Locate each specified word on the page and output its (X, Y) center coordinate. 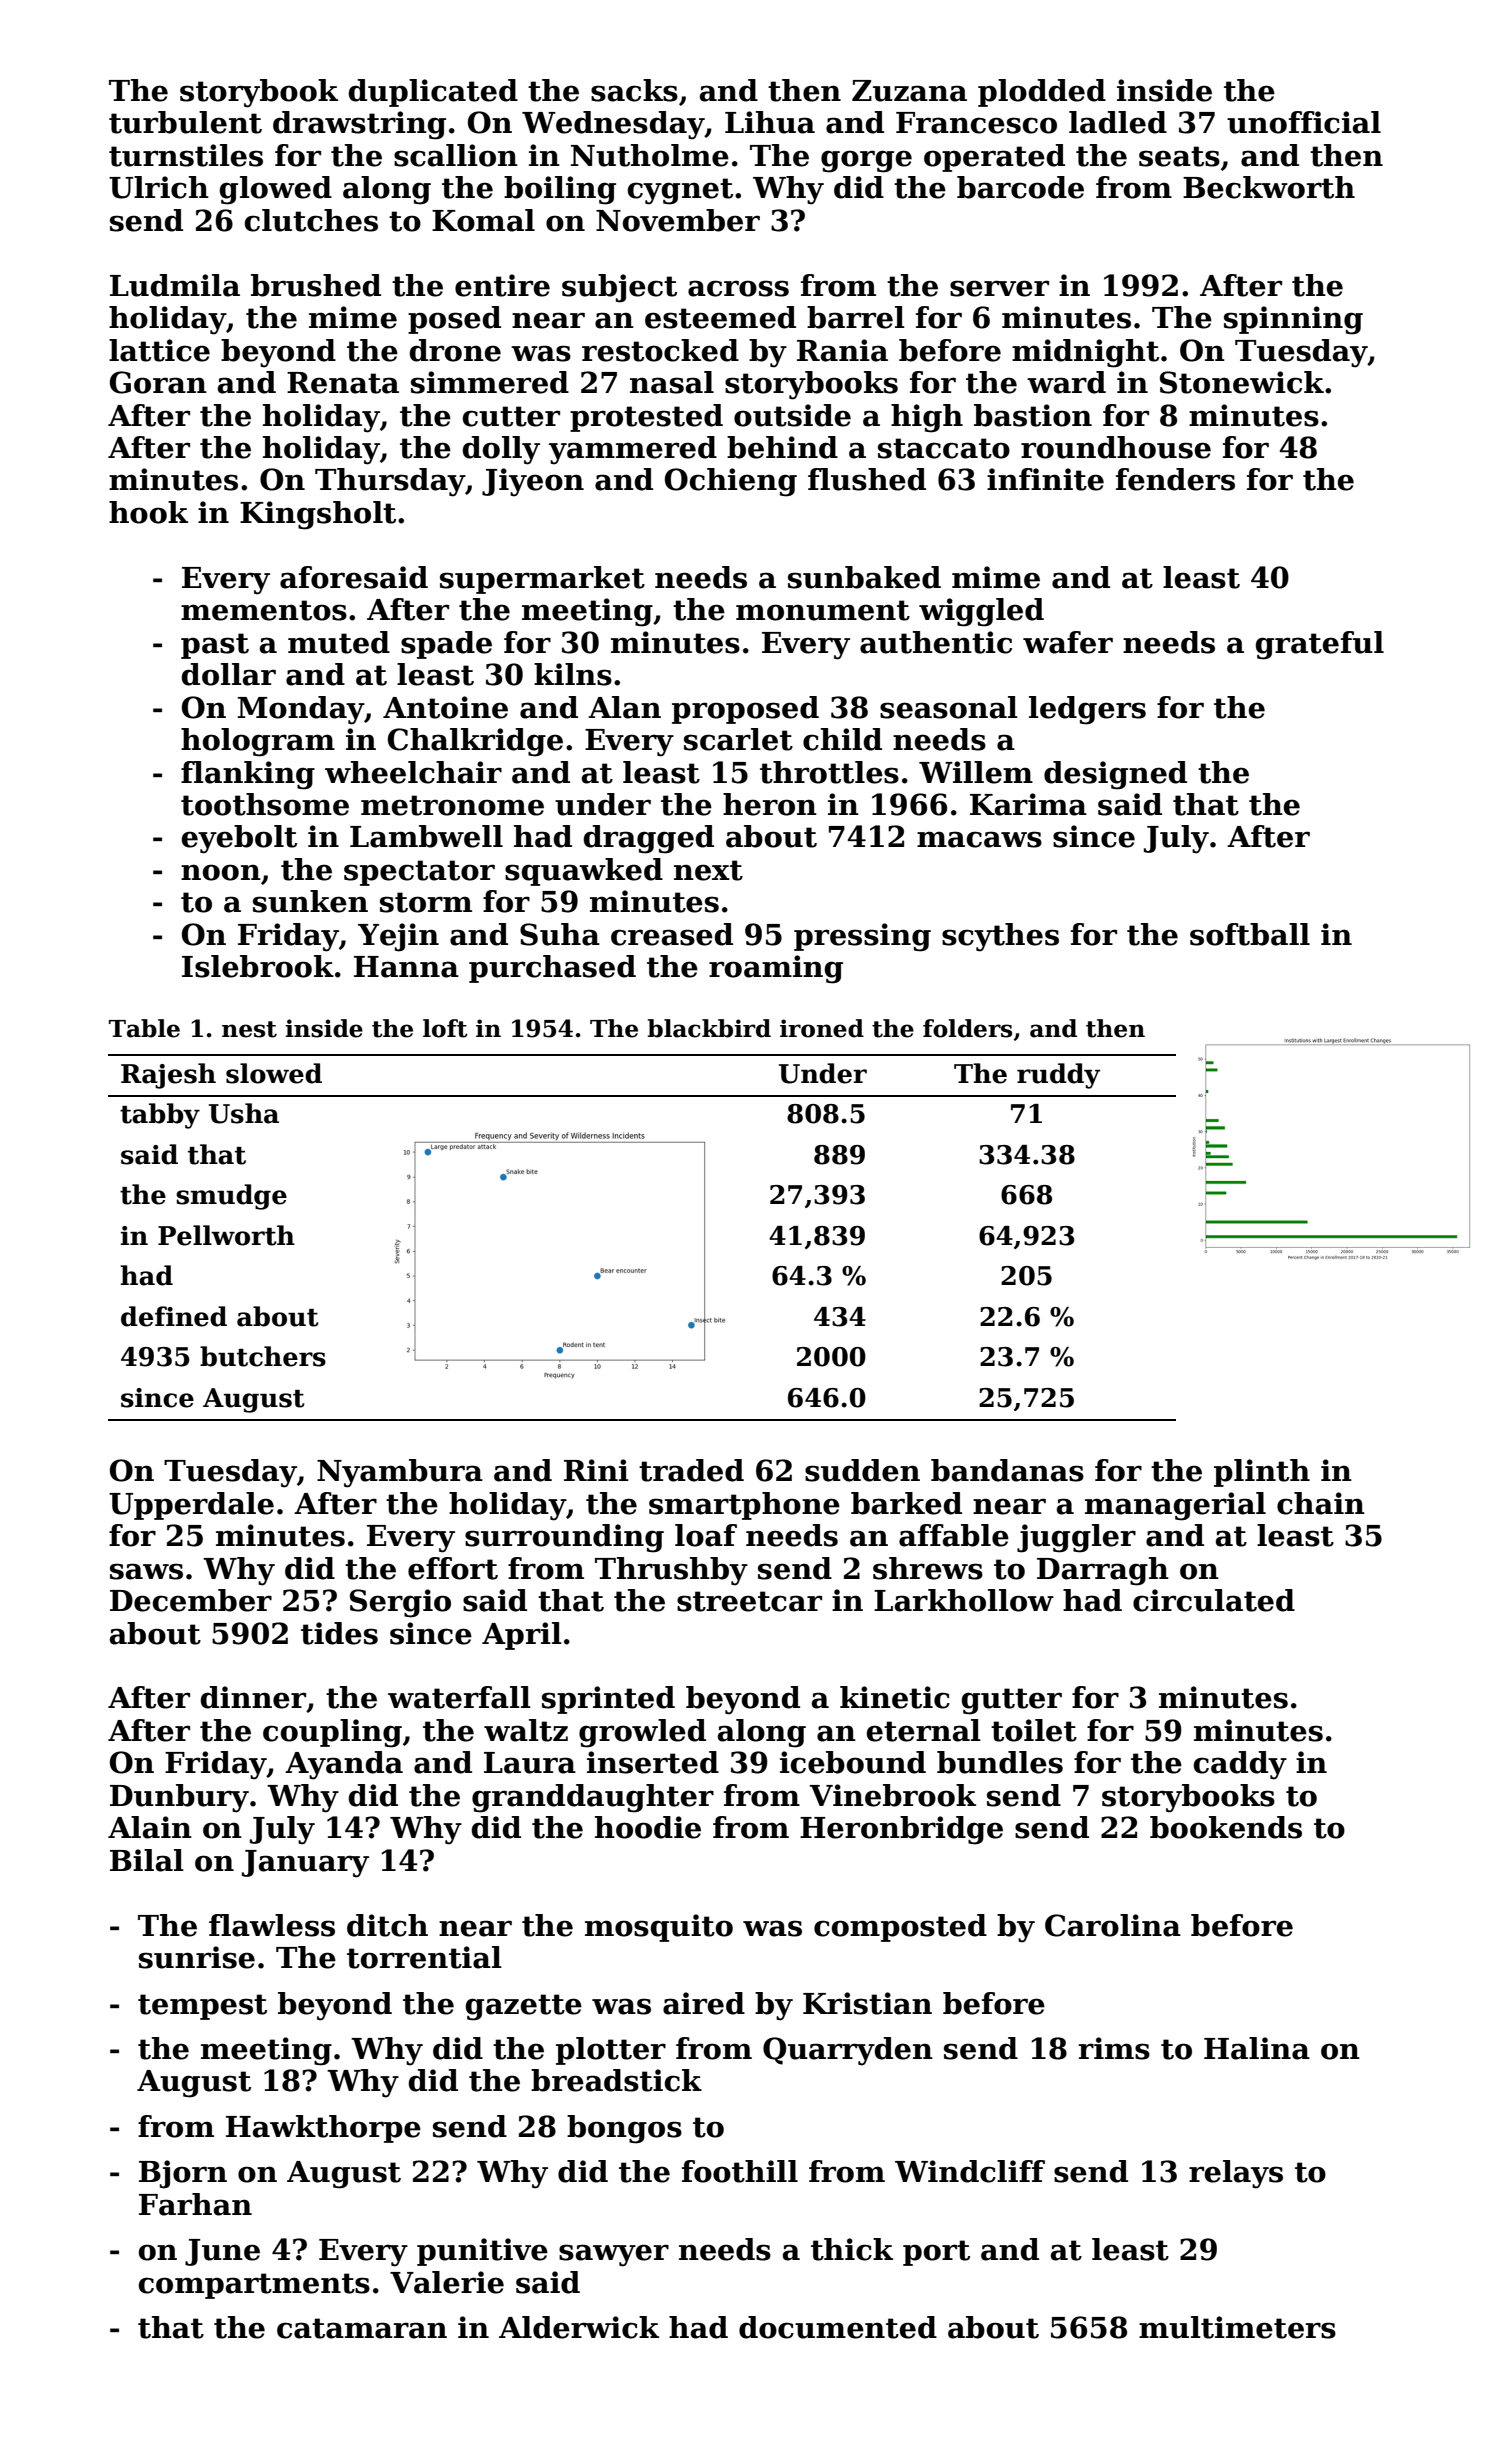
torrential (424, 1957)
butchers (263, 1356)
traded (691, 1470)
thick (852, 2249)
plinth (1262, 1473)
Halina (1257, 2048)
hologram (258, 742)
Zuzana (909, 91)
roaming (776, 969)
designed (1115, 775)
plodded (1042, 93)
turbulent (185, 122)
